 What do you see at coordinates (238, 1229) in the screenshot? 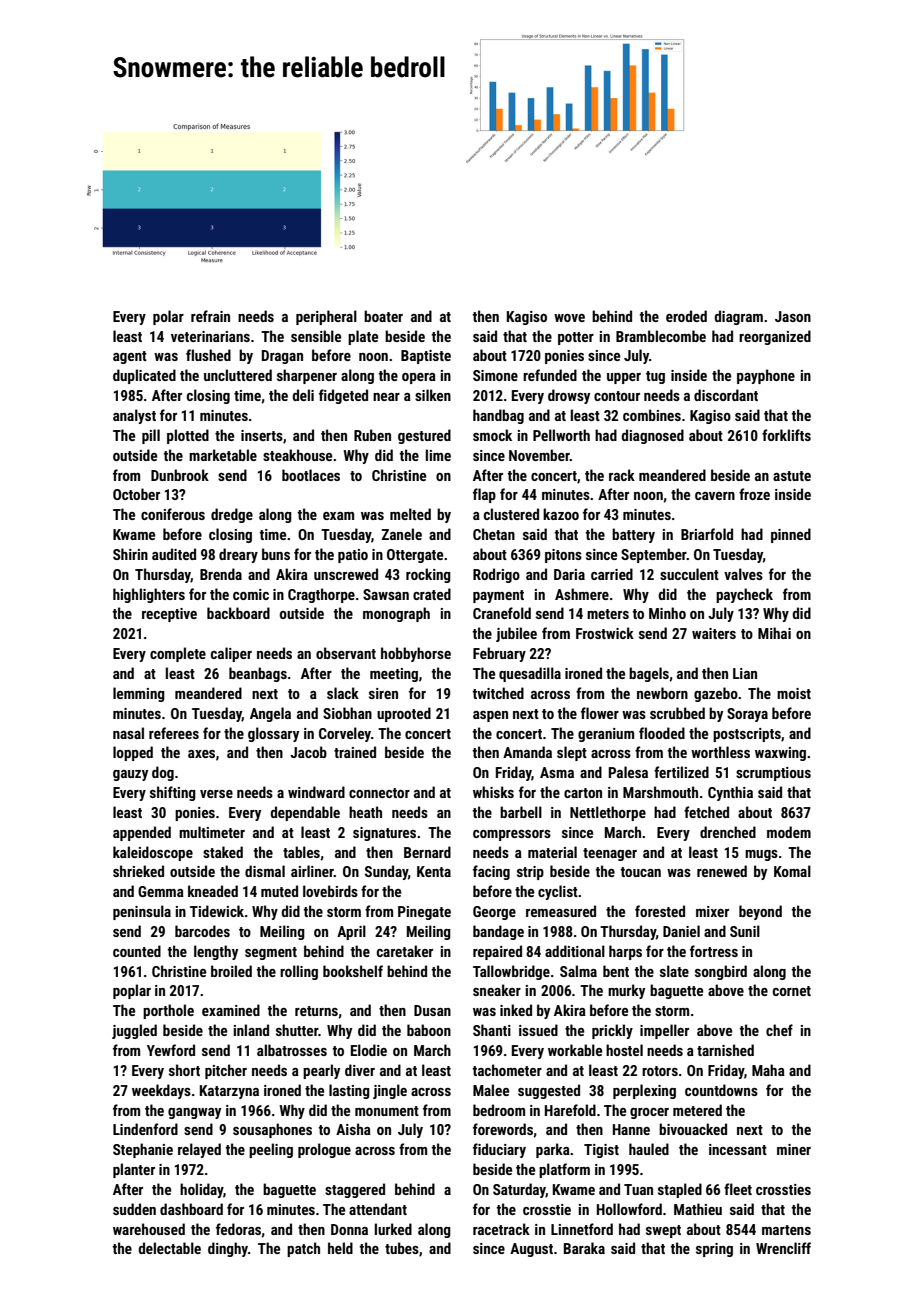
I see `fedoras` at bounding box center [238, 1229].
